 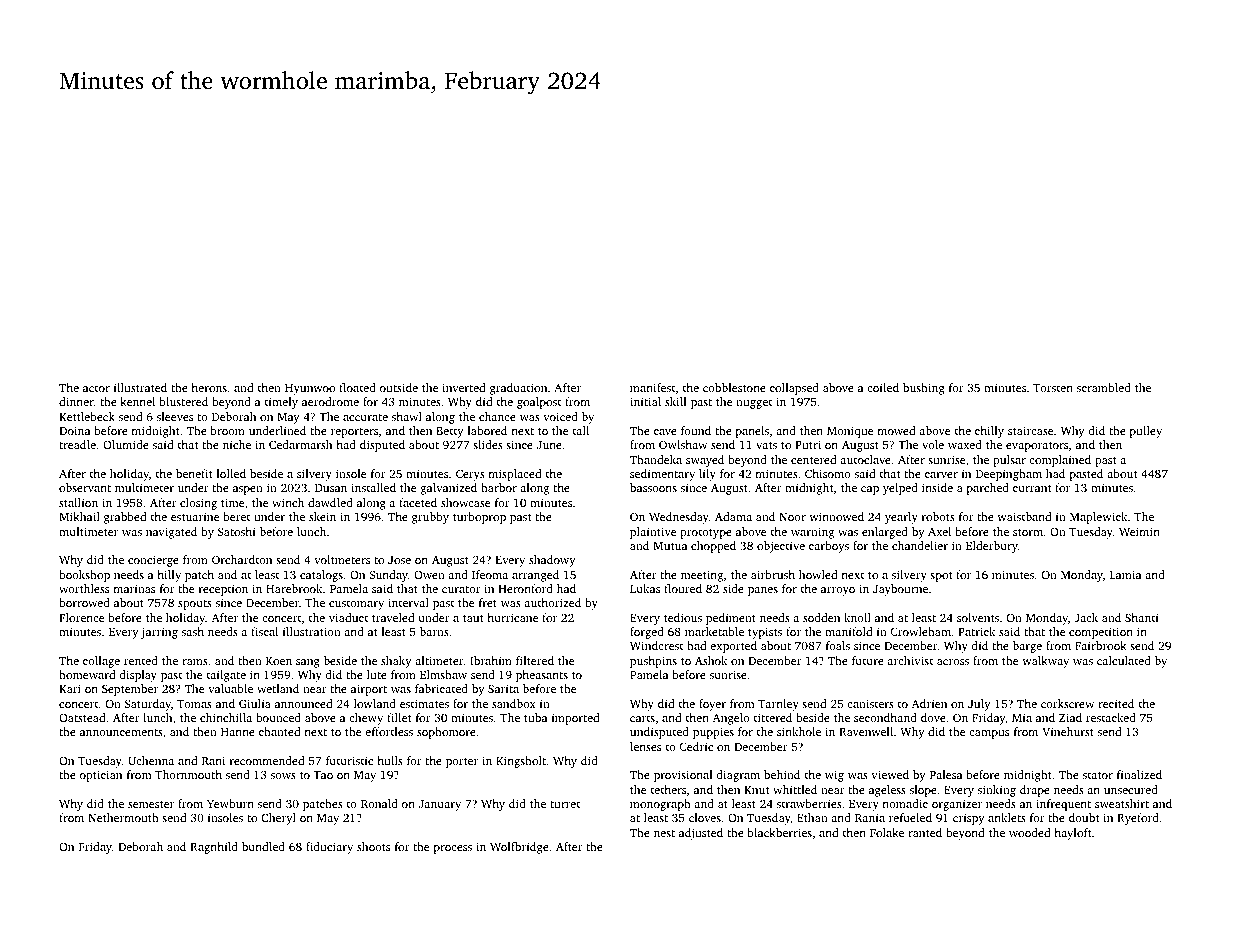 What do you see at coordinates (209, 387) in the page?
I see `herons` at bounding box center [209, 387].
